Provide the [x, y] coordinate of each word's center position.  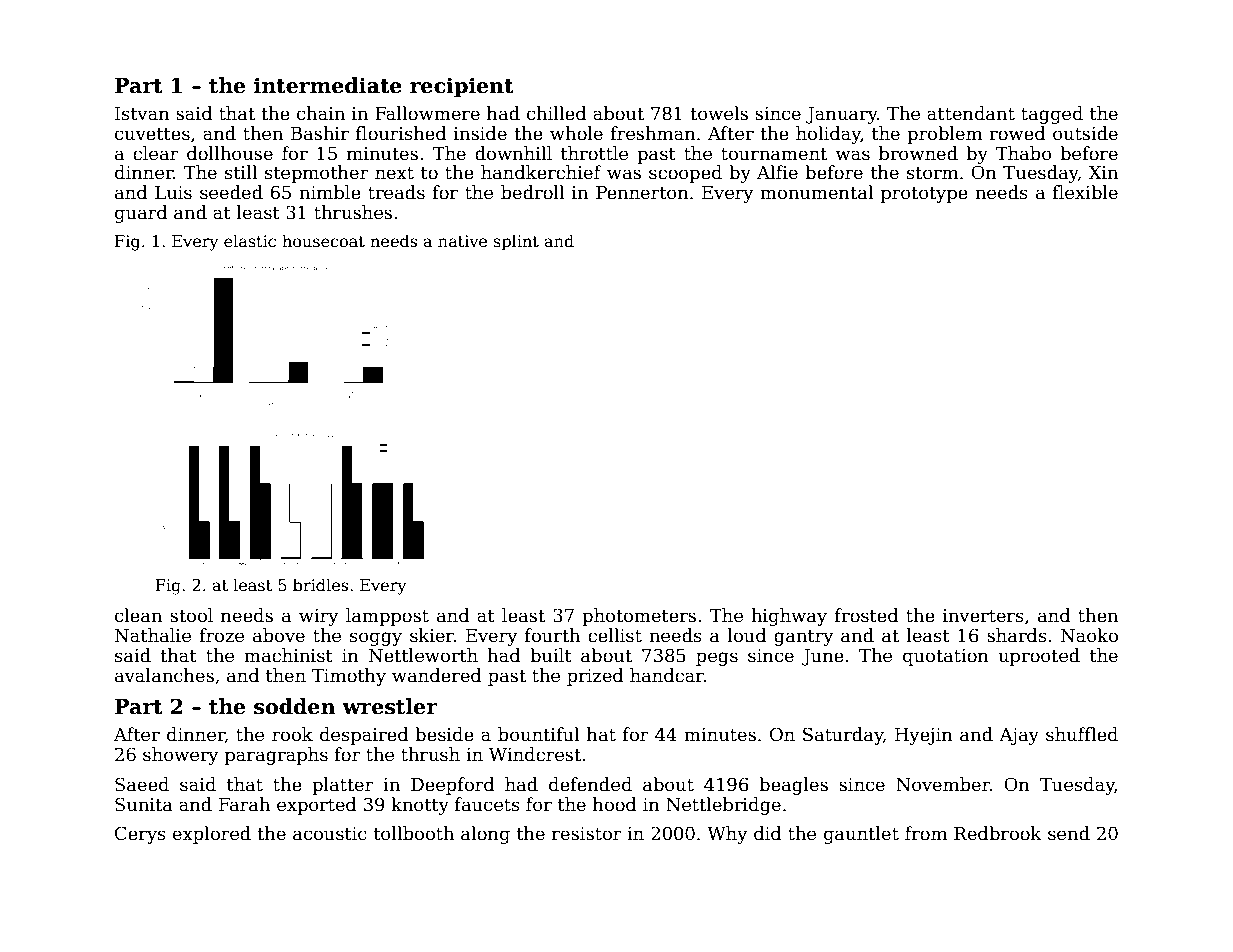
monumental [816, 192]
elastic [250, 241]
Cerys [140, 835]
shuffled [1082, 734]
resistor [587, 834]
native [462, 241]
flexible [1085, 192]
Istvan [142, 114]
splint [516, 242]
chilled [557, 113]
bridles [320, 584]
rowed [1017, 133]
